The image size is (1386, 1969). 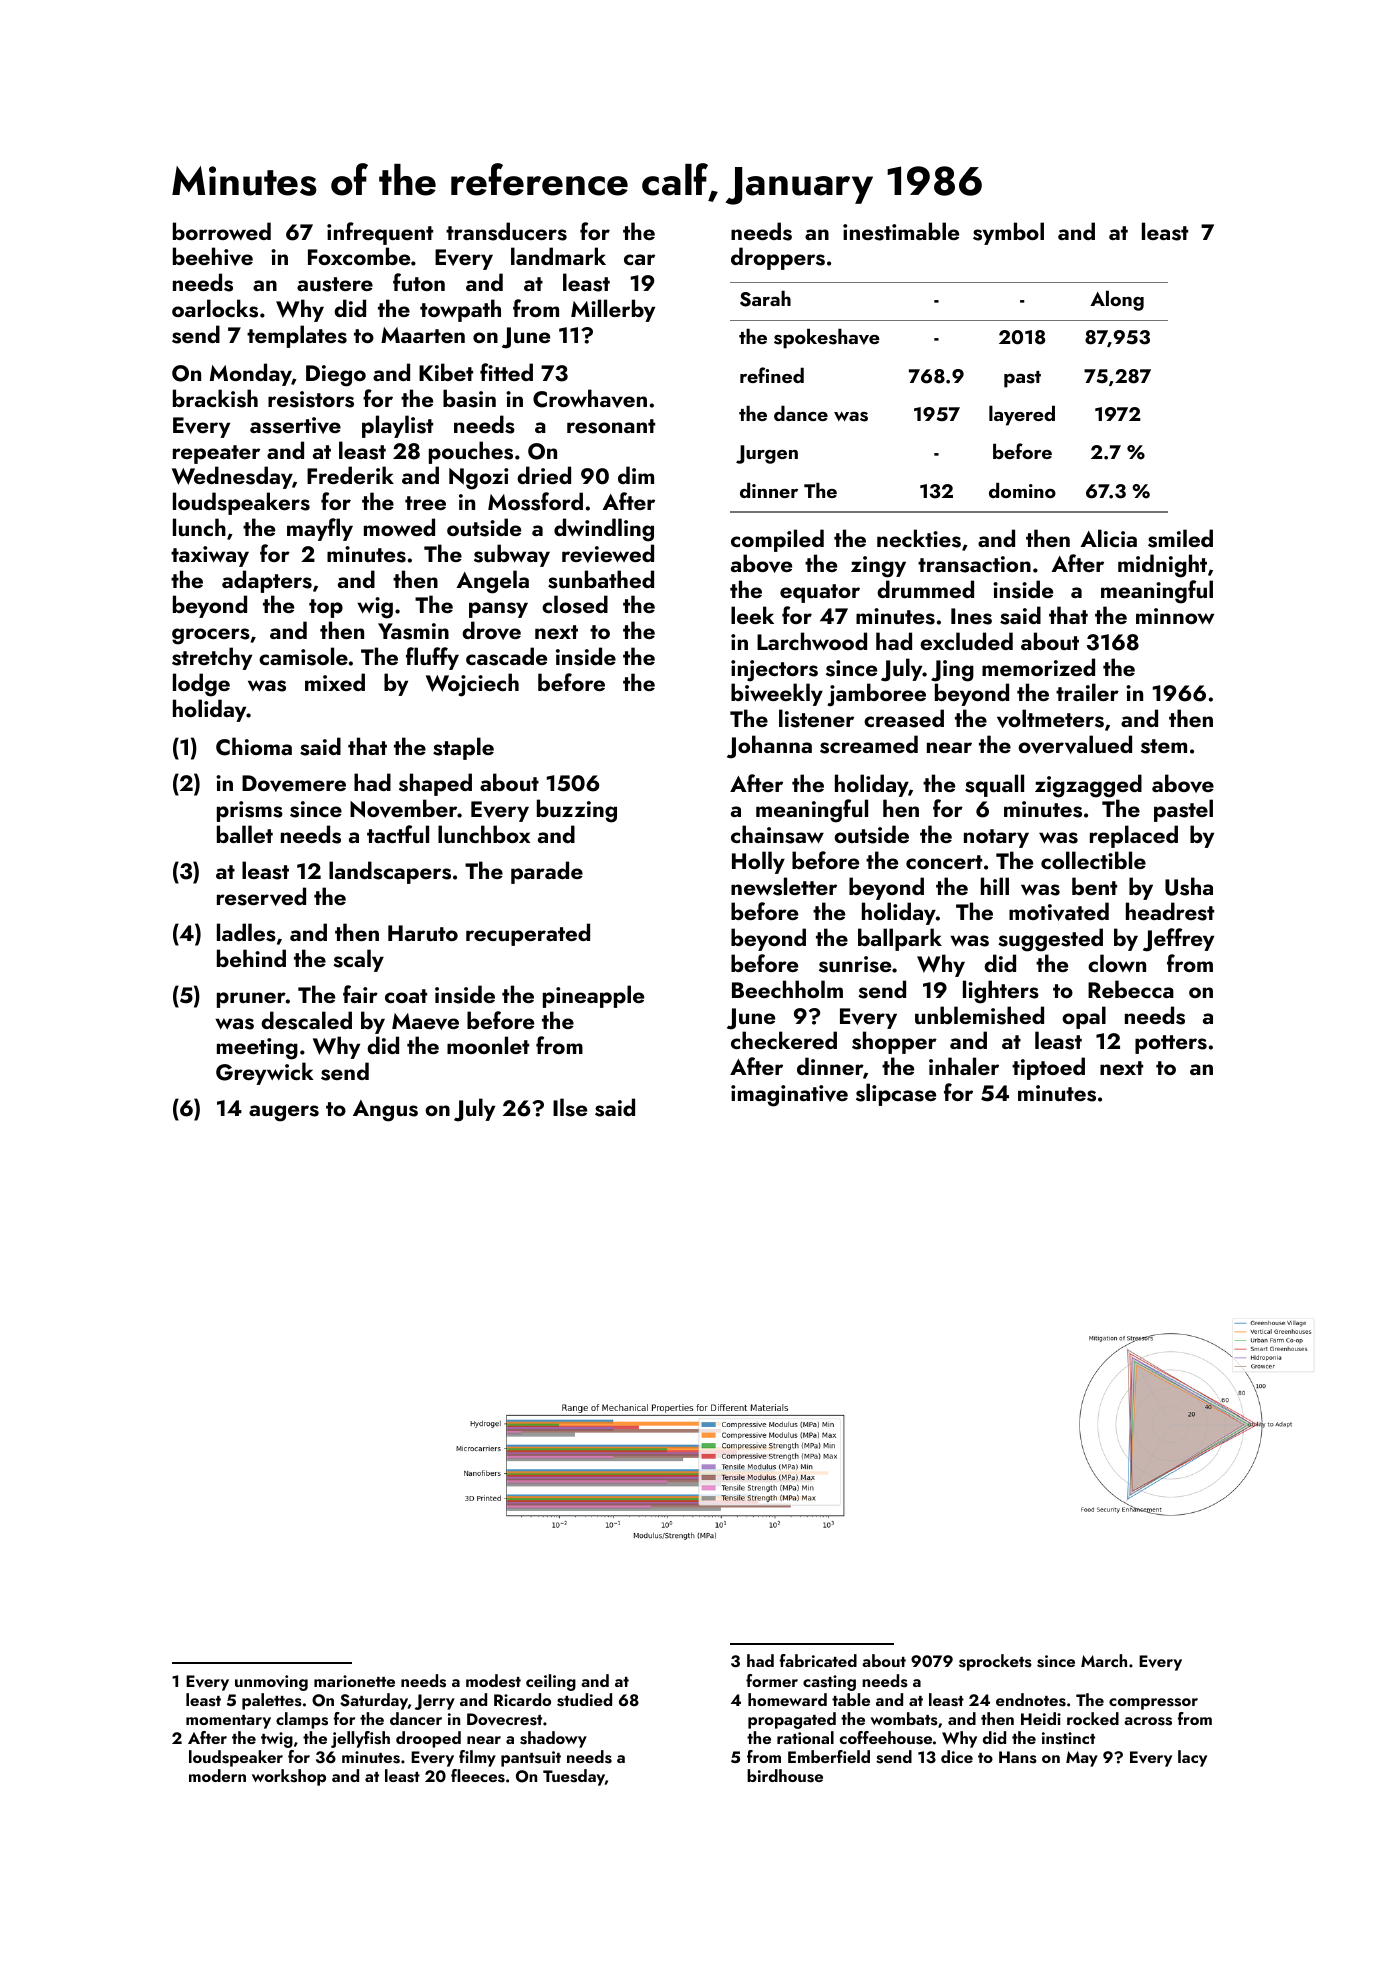 What do you see at coordinates (1038, 667) in the screenshot?
I see `memorized` at bounding box center [1038, 667].
